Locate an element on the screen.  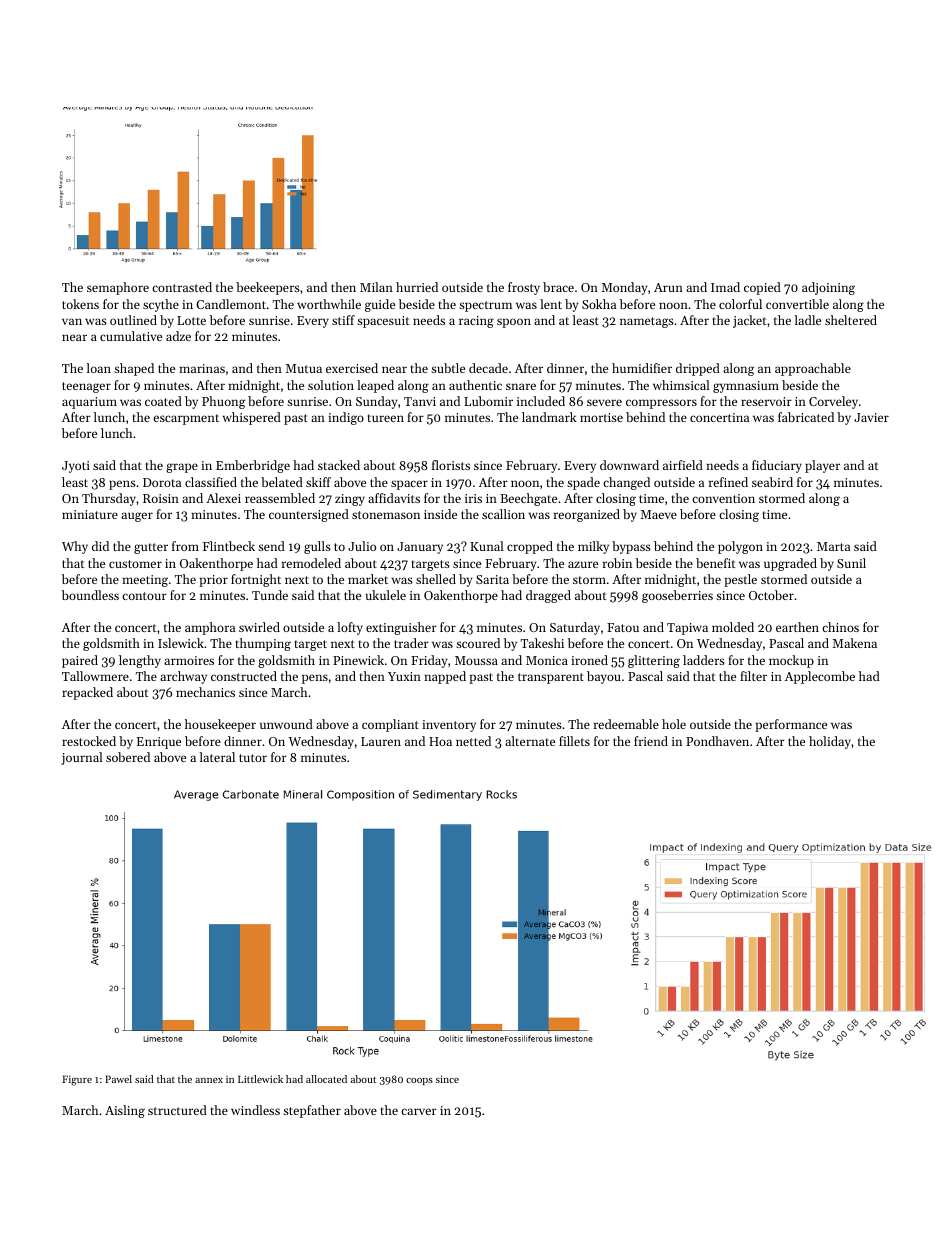
holiday is located at coordinates (830, 742).
